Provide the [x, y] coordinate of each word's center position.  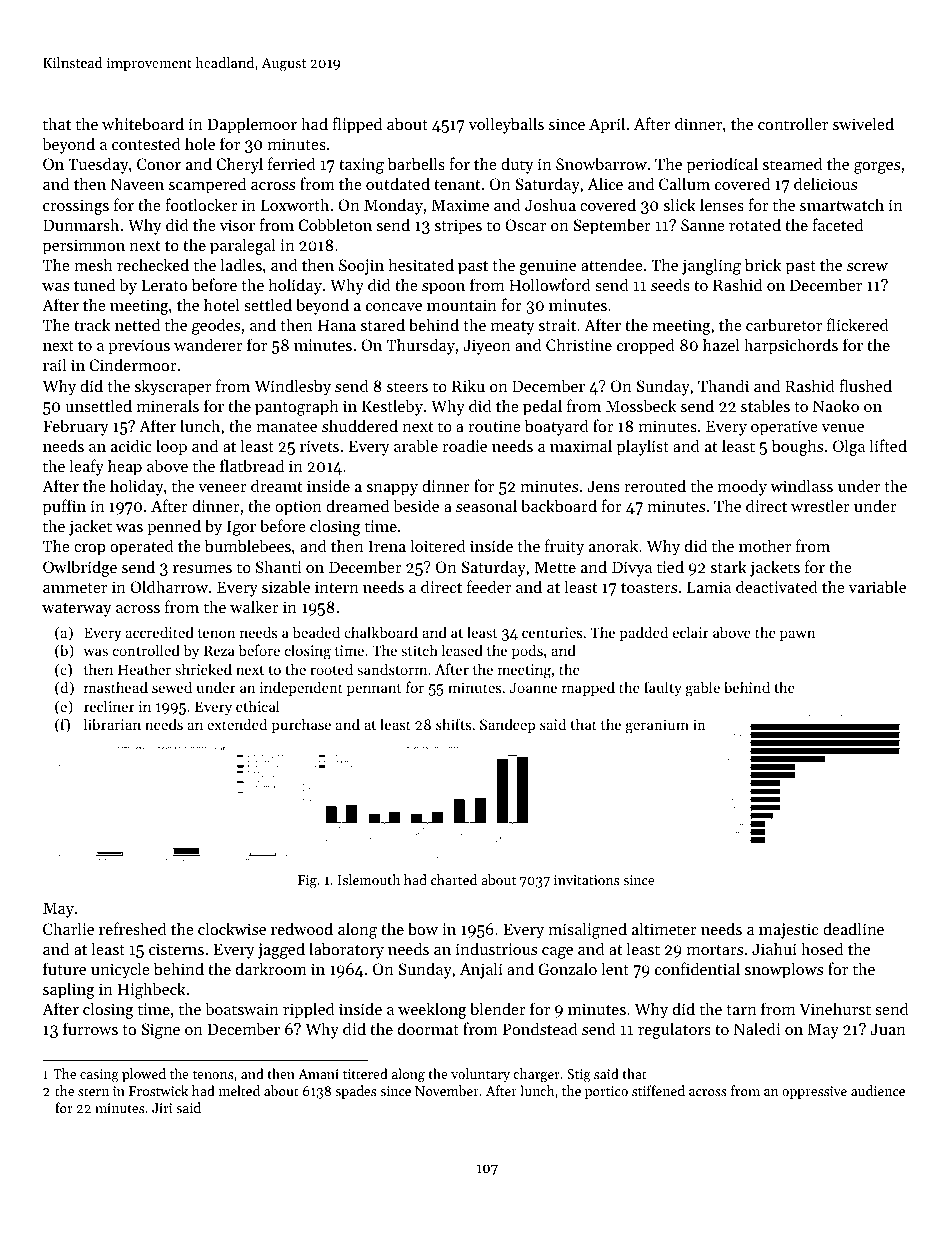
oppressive [814, 1092]
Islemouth [369, 879]
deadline [853, 928]
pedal [542, 407]
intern [337, 587]
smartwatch [842, 204]
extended [237, 724]
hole [200, 143]
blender [498, 1008]
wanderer [208, 344]
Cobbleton [335, 224]
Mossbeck [641, 405]
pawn [797, 635]
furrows [90, 1028]
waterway [77, 610]
